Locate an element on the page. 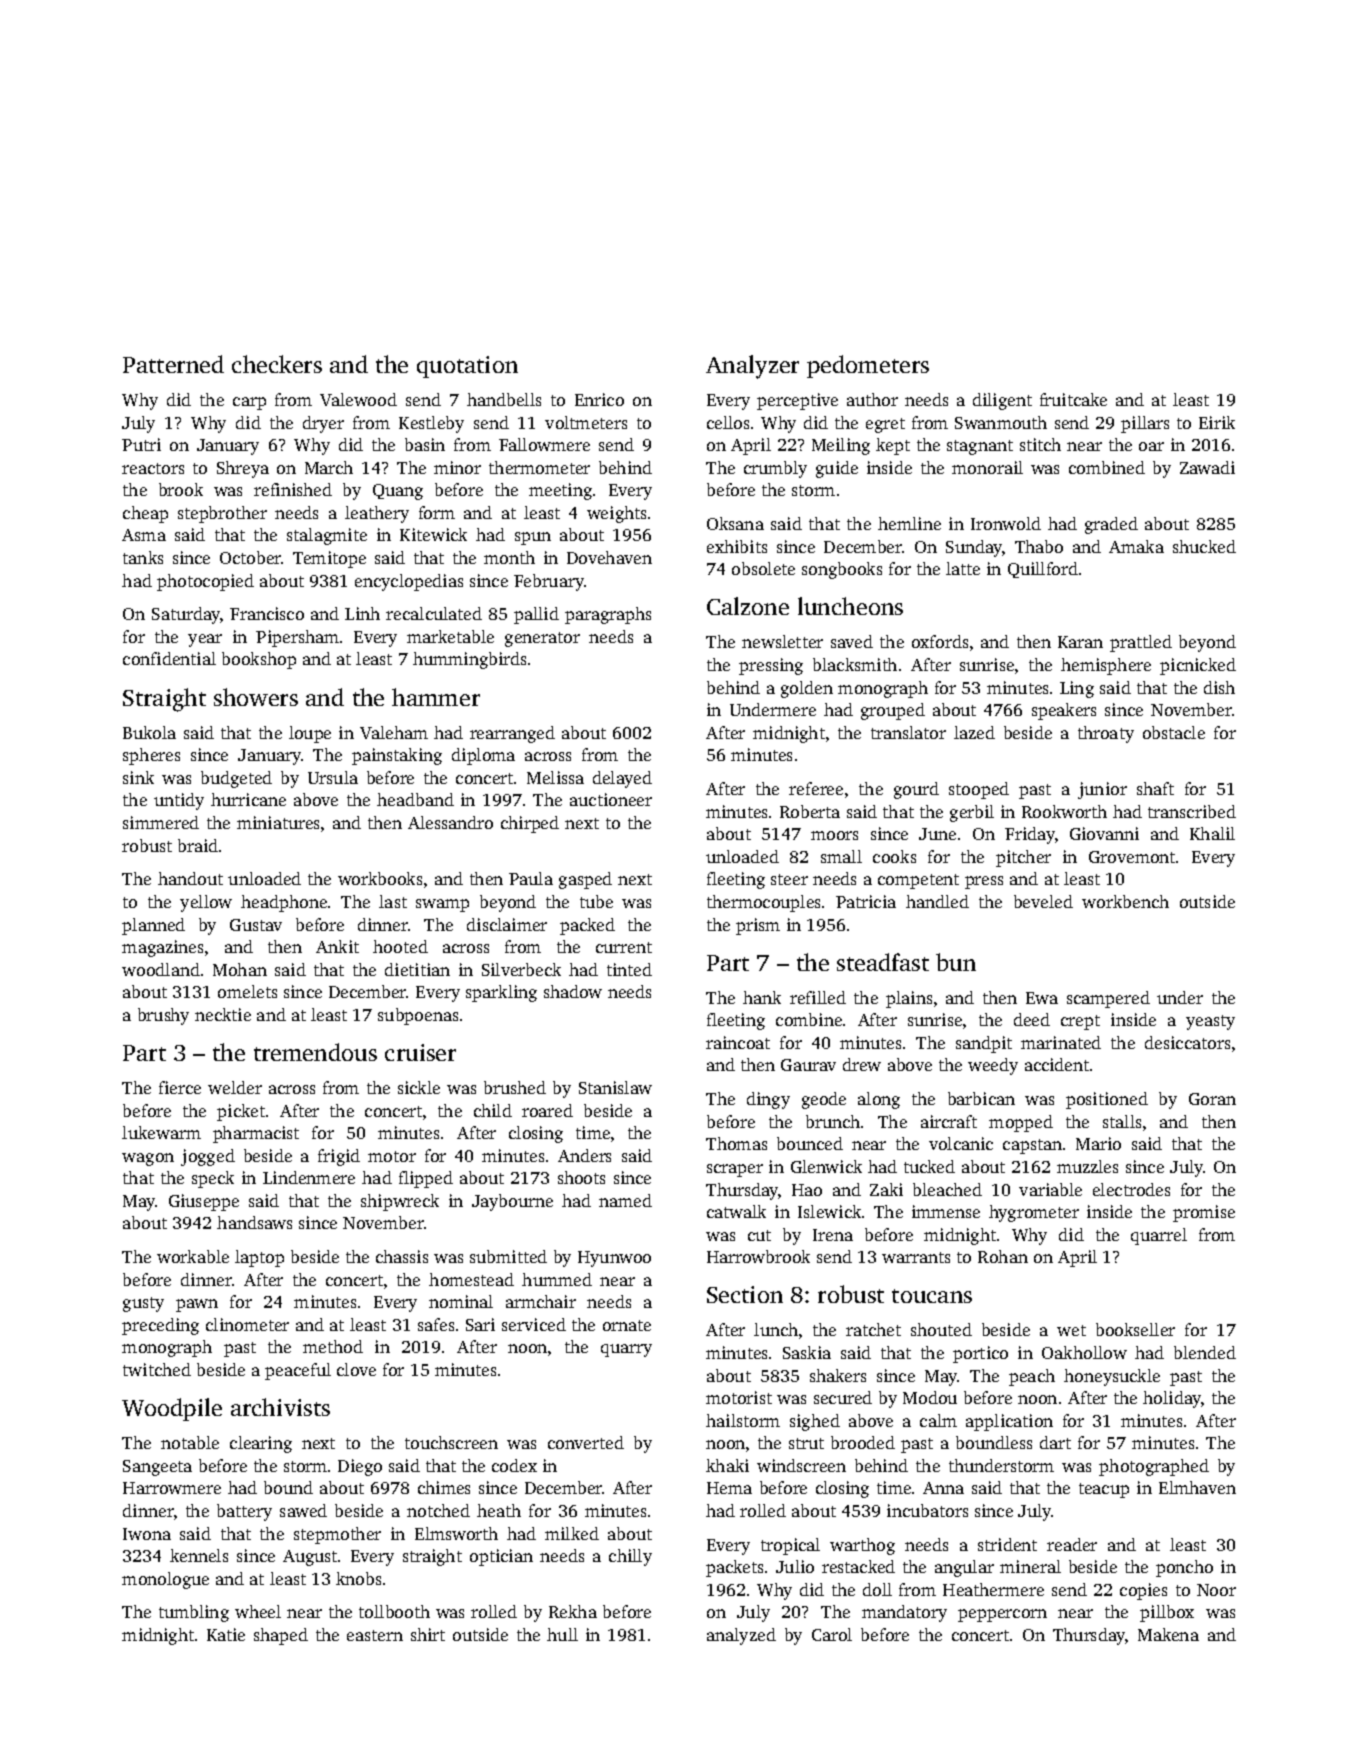 This document has height=1759, width=1359. eastern is located at coordinates (375, 1635).
